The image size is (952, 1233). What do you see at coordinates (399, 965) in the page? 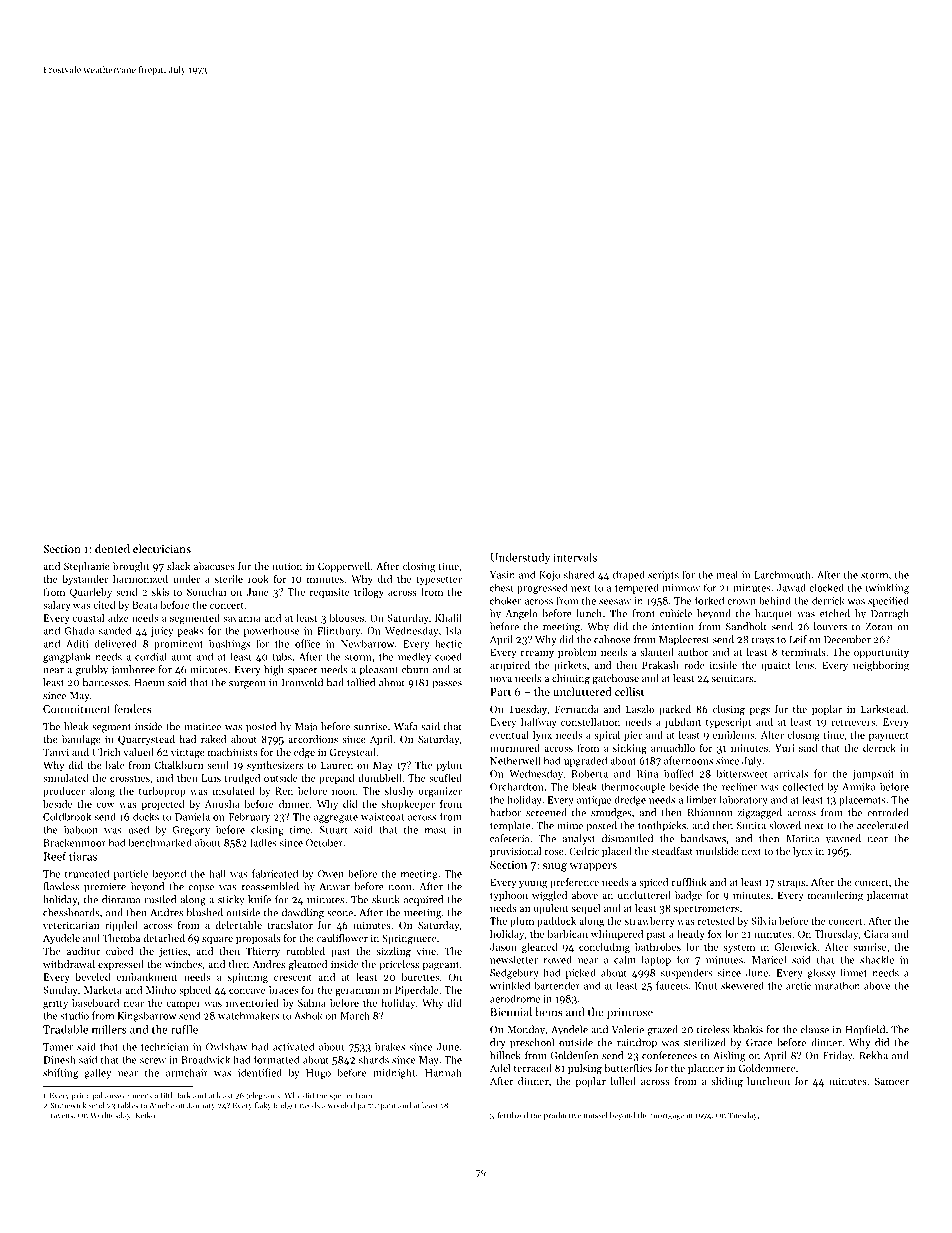
I see `priceless` at bounding box center [399, 965].
